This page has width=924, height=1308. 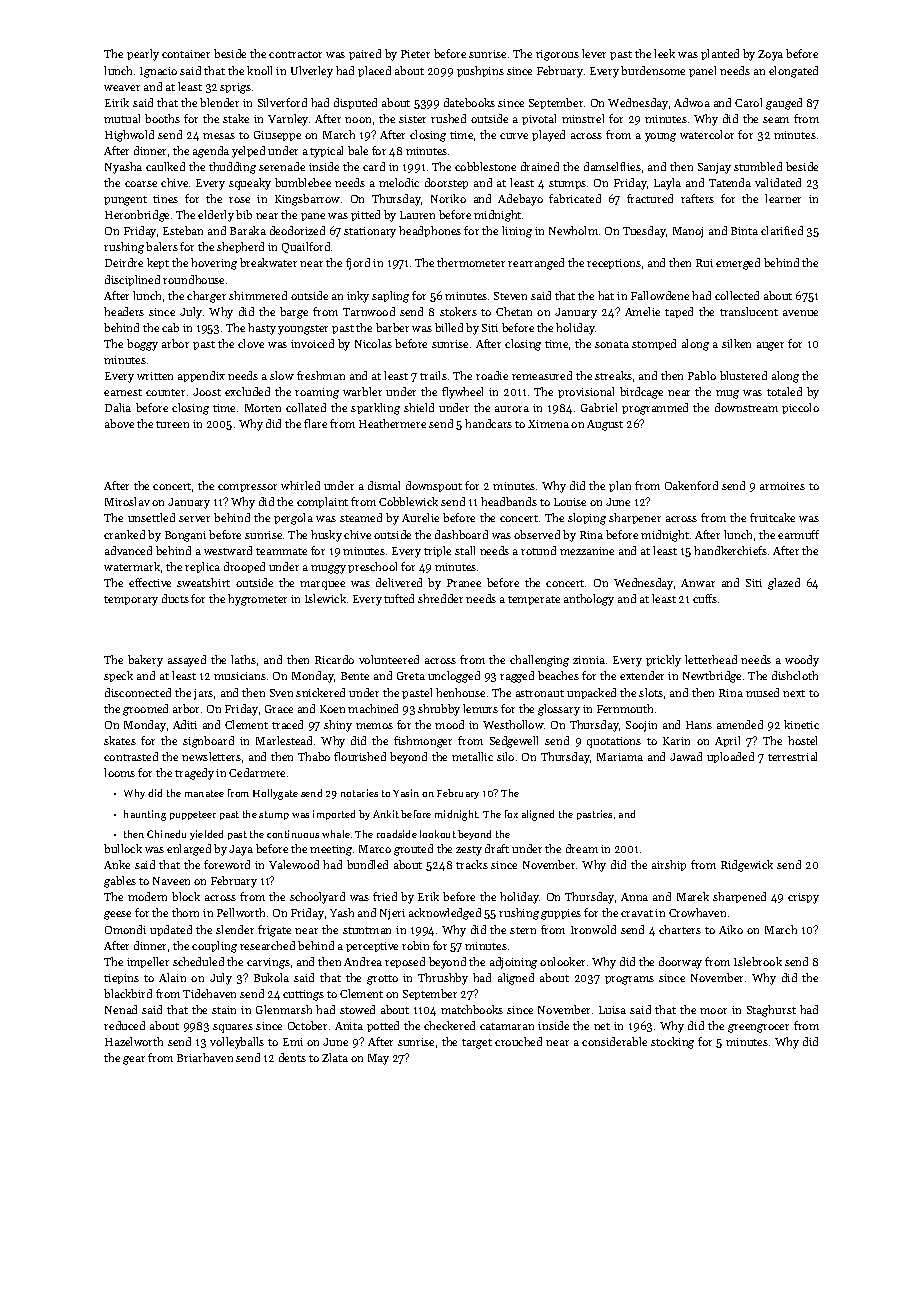 What do you see at coordinates (620, 757) in the page?
I see `Mariama` at bounding box center [620, 757].
